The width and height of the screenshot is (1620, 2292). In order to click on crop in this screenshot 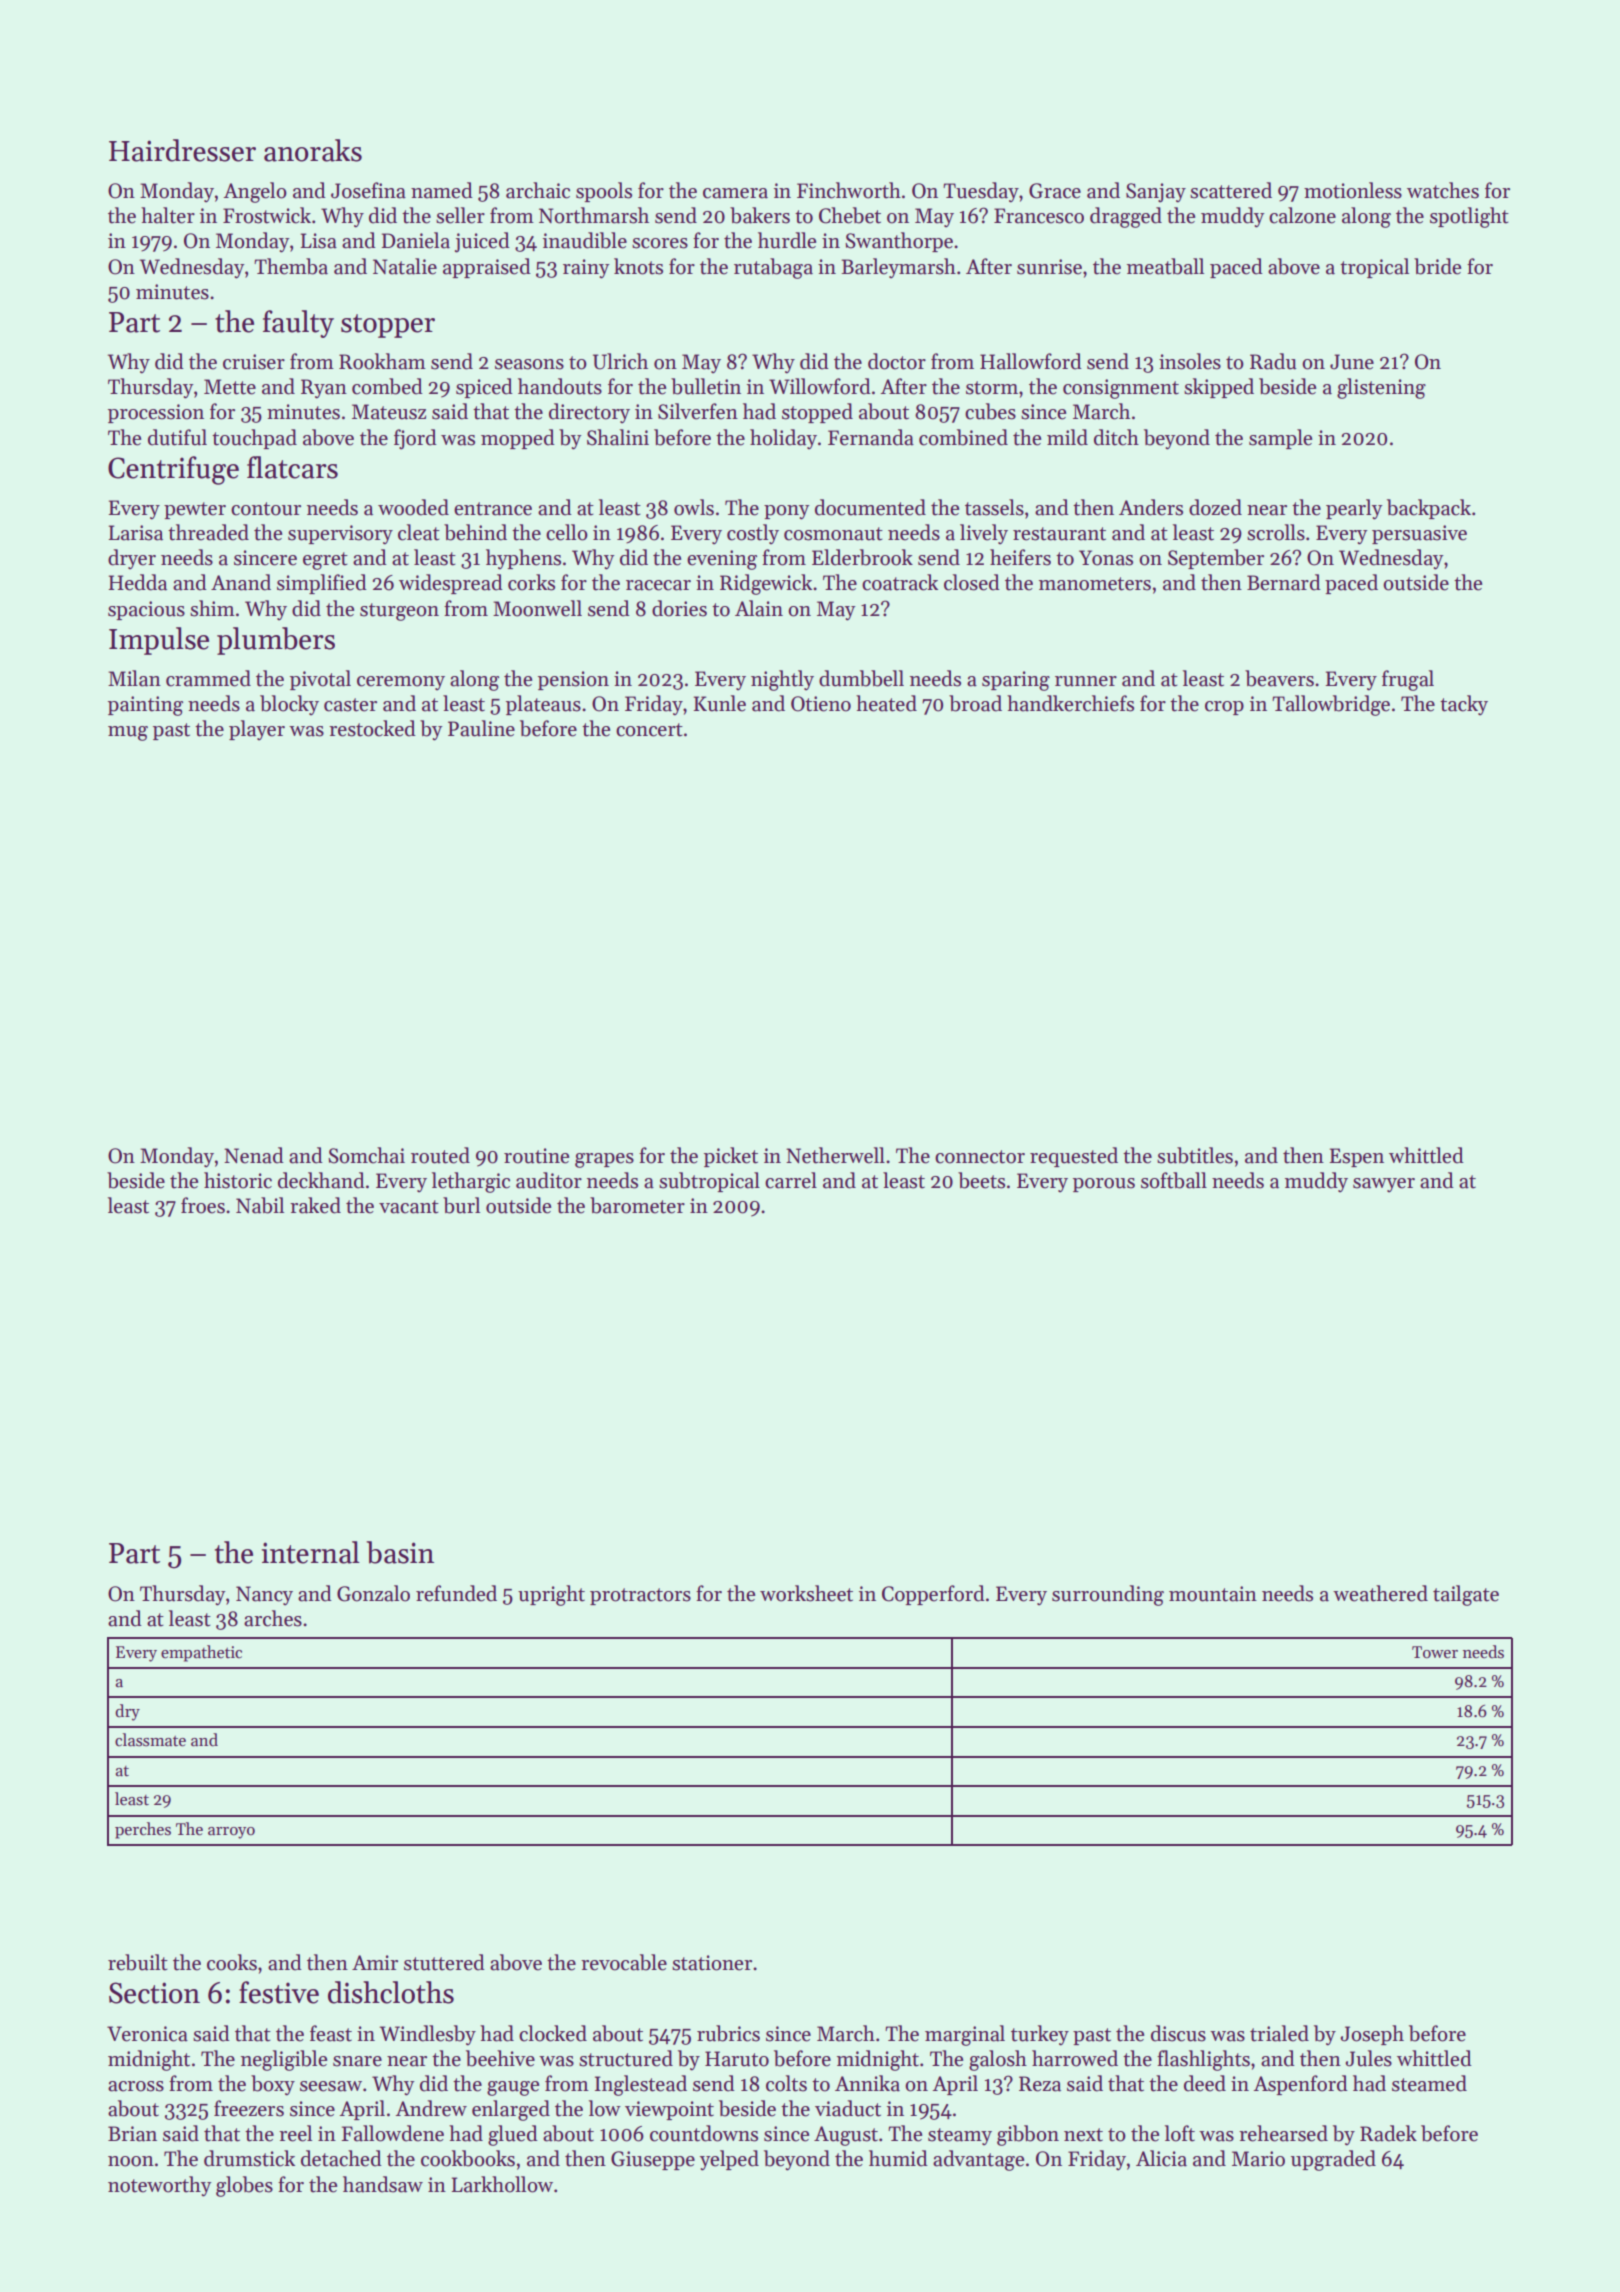, I will do `click(1224, 708)`.
